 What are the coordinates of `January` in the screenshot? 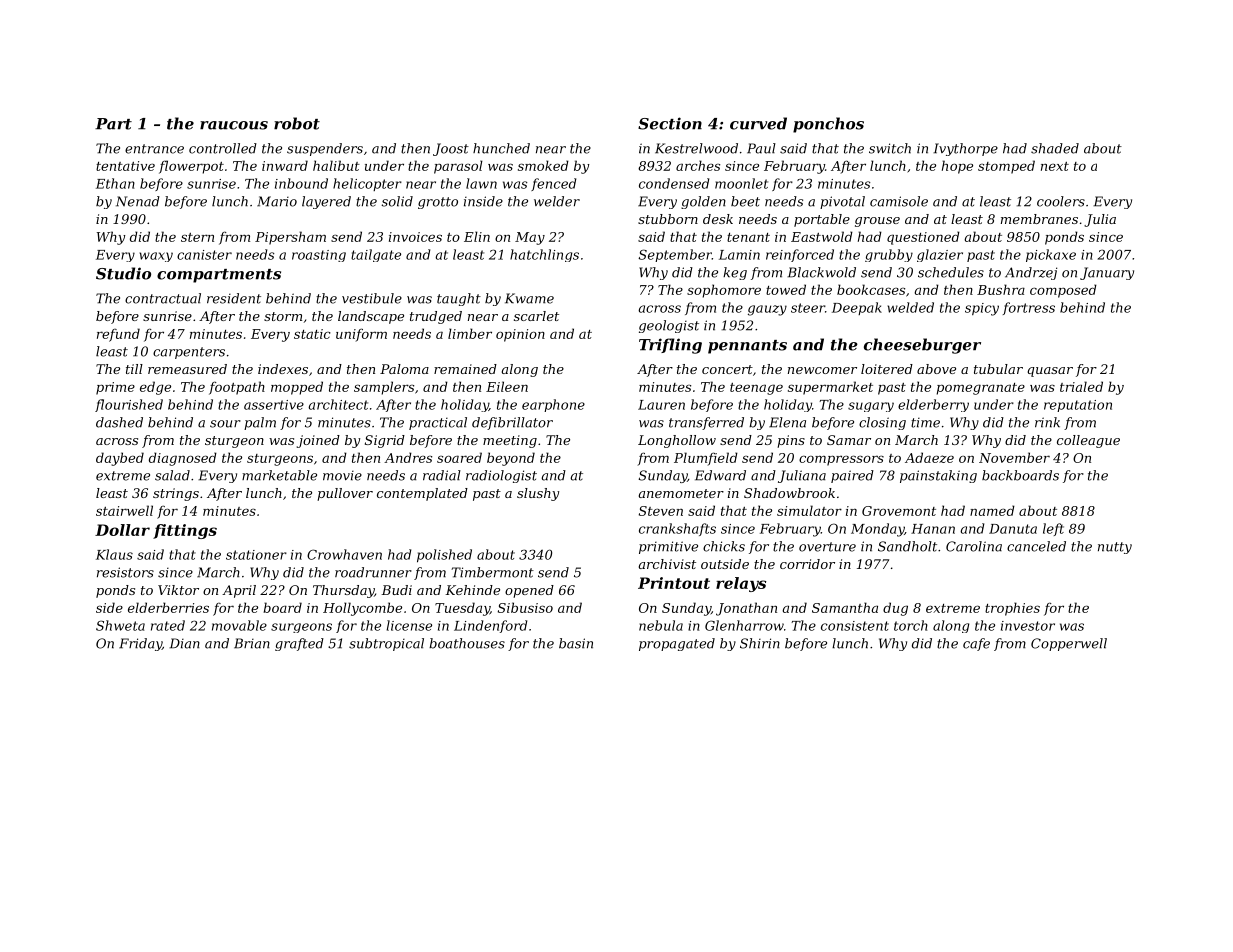 It's located at (1107, 273).
